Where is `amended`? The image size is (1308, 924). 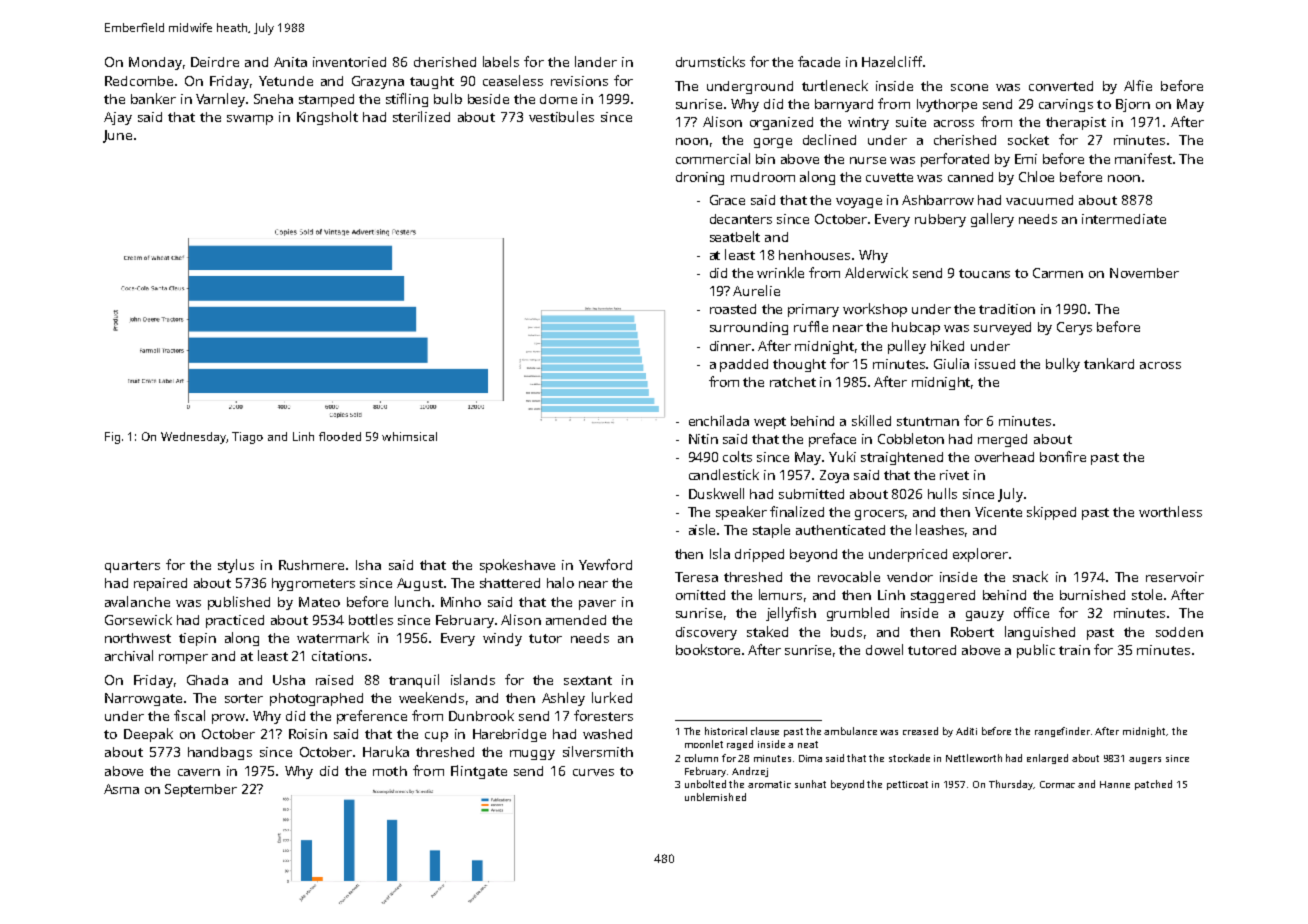 amended is located at coordinates (576, 620).
